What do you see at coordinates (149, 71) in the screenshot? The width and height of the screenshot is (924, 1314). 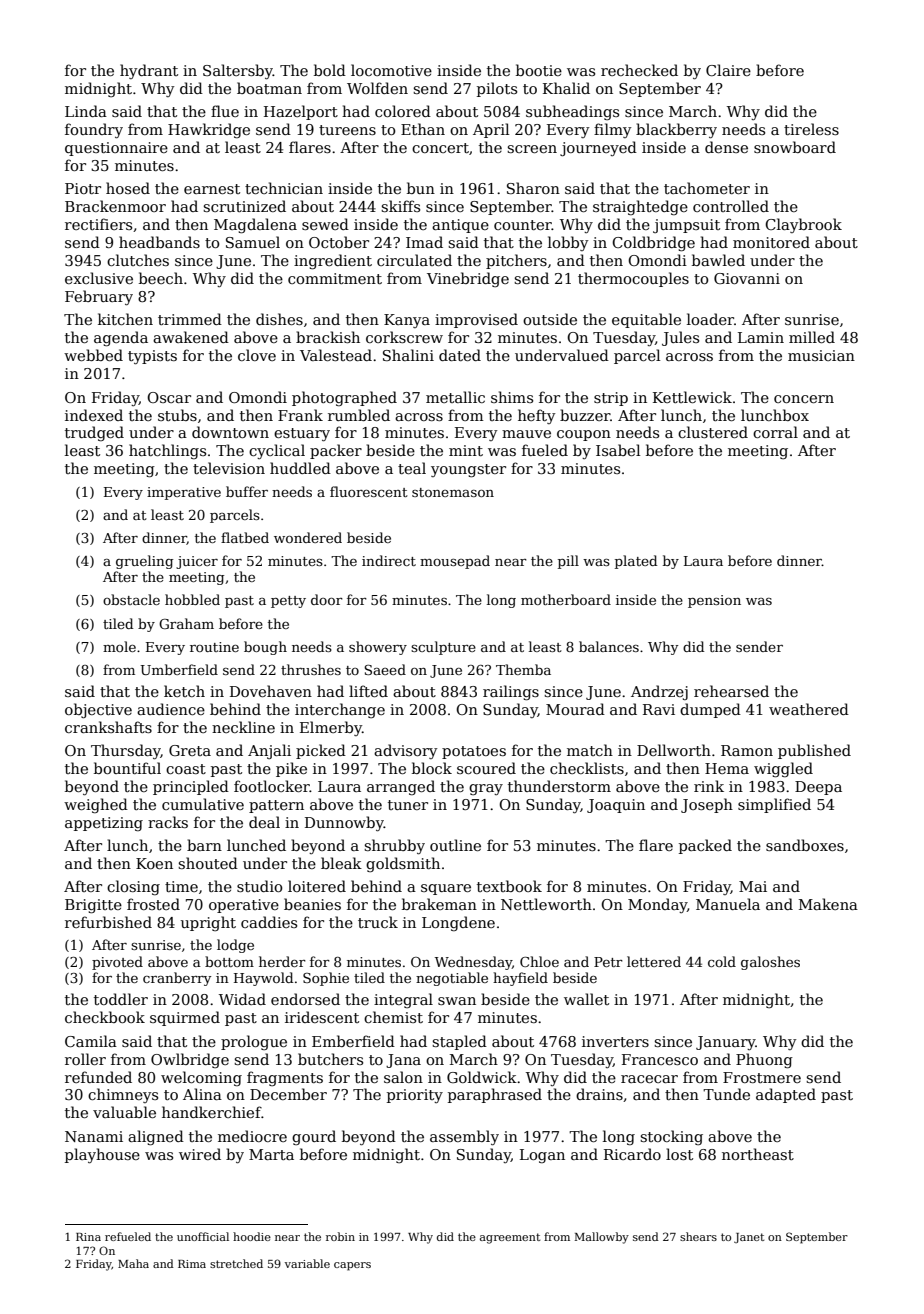 I see `hydrant` at bounding box center [149, 71].
